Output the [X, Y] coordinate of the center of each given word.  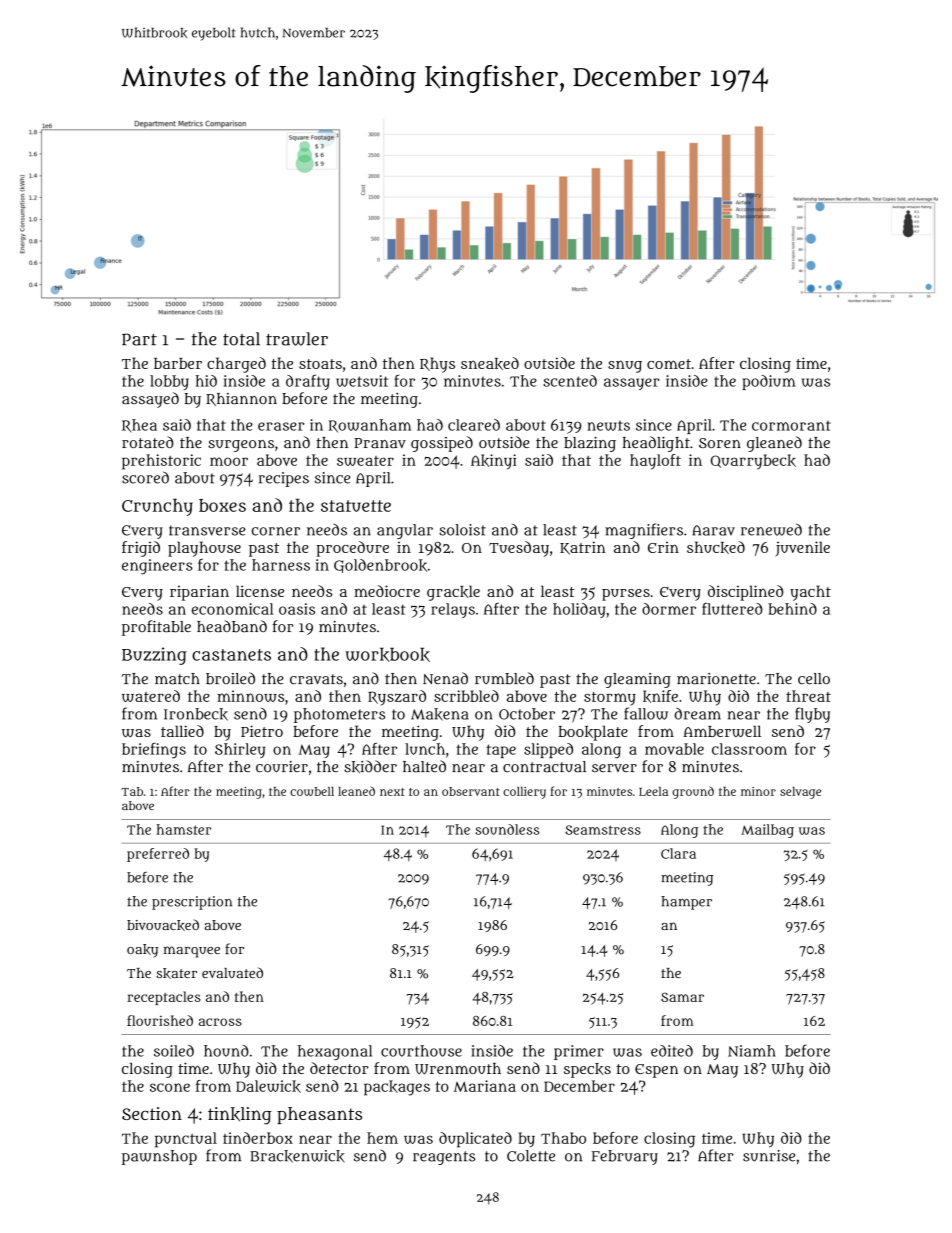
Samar [682, 997]
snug [625, 366]
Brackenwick [297, 1156]
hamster [183, 829]
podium [768, 382]
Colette [531, 1156]
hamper [686, 903]
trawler [297, 339]
